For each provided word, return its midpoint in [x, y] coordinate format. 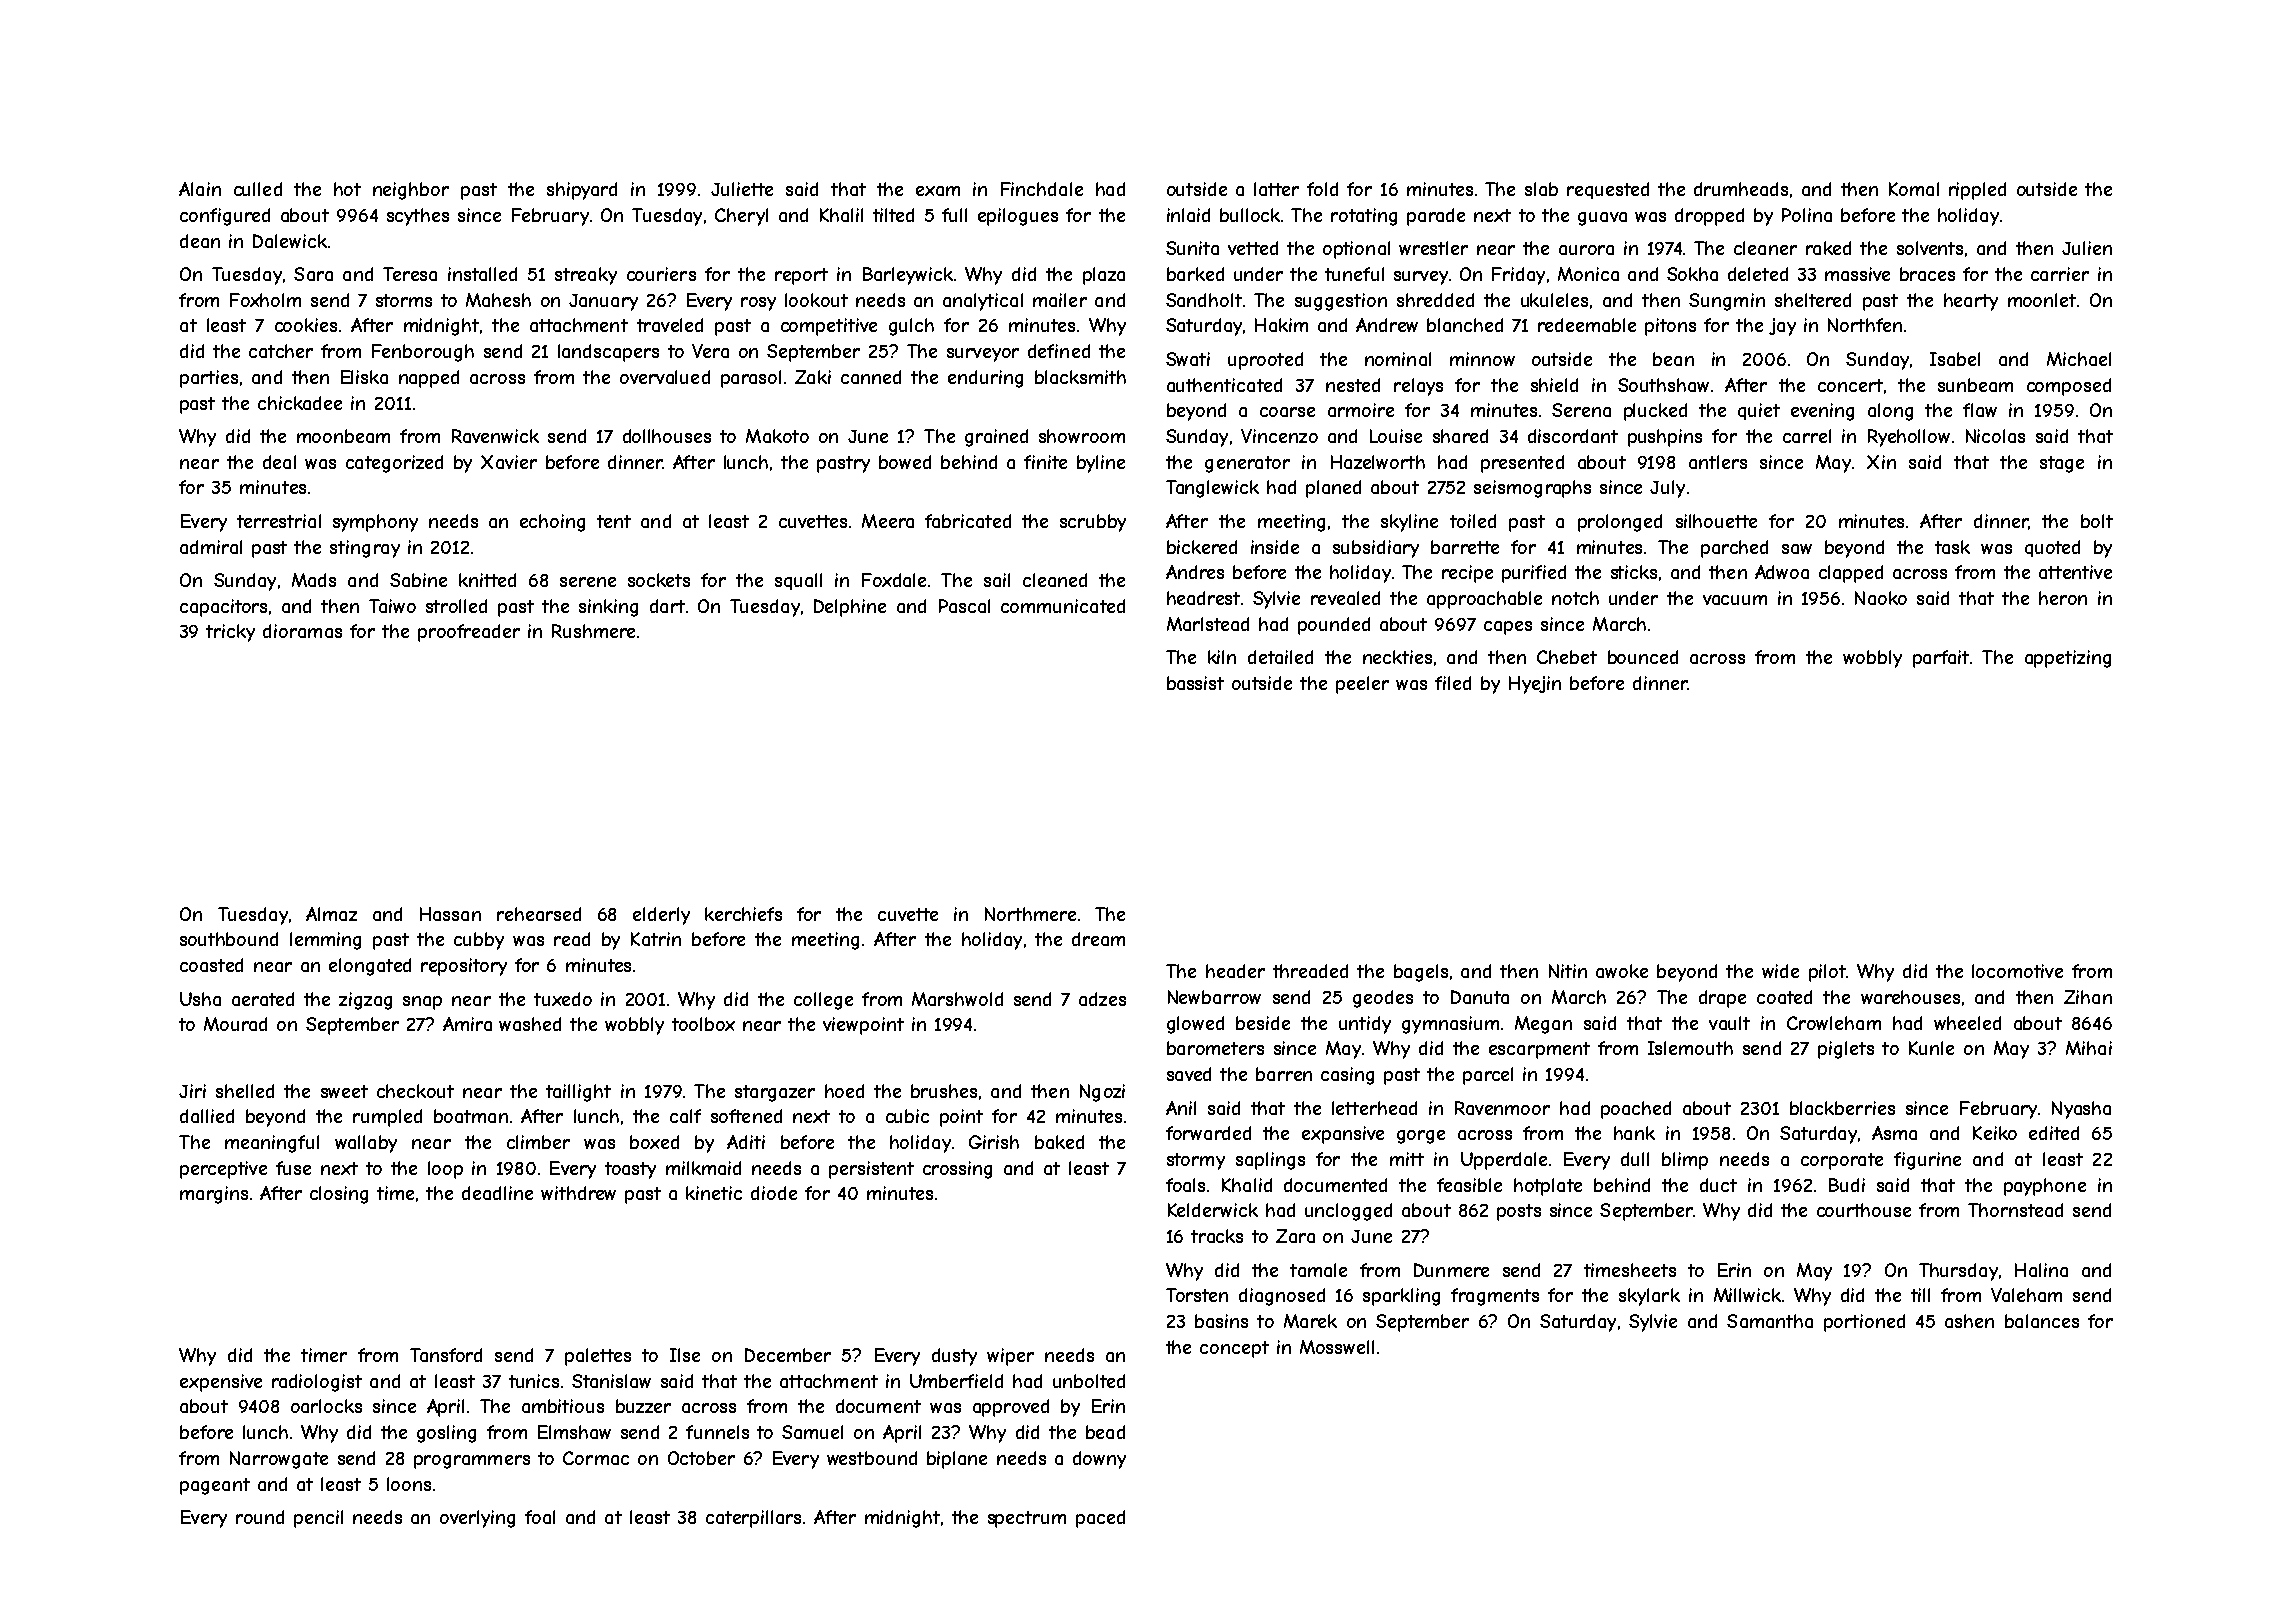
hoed [844, 1091]
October [701, 1458]
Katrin [656, 939]
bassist [1195, 683]
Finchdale [1042, 189]
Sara [313, 274]
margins [214, 1195]
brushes [944, 1091]
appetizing [2068, 659]
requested [1608, 190]
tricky [230, 633]
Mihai [2089, 1048]
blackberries [1842, 1108]
